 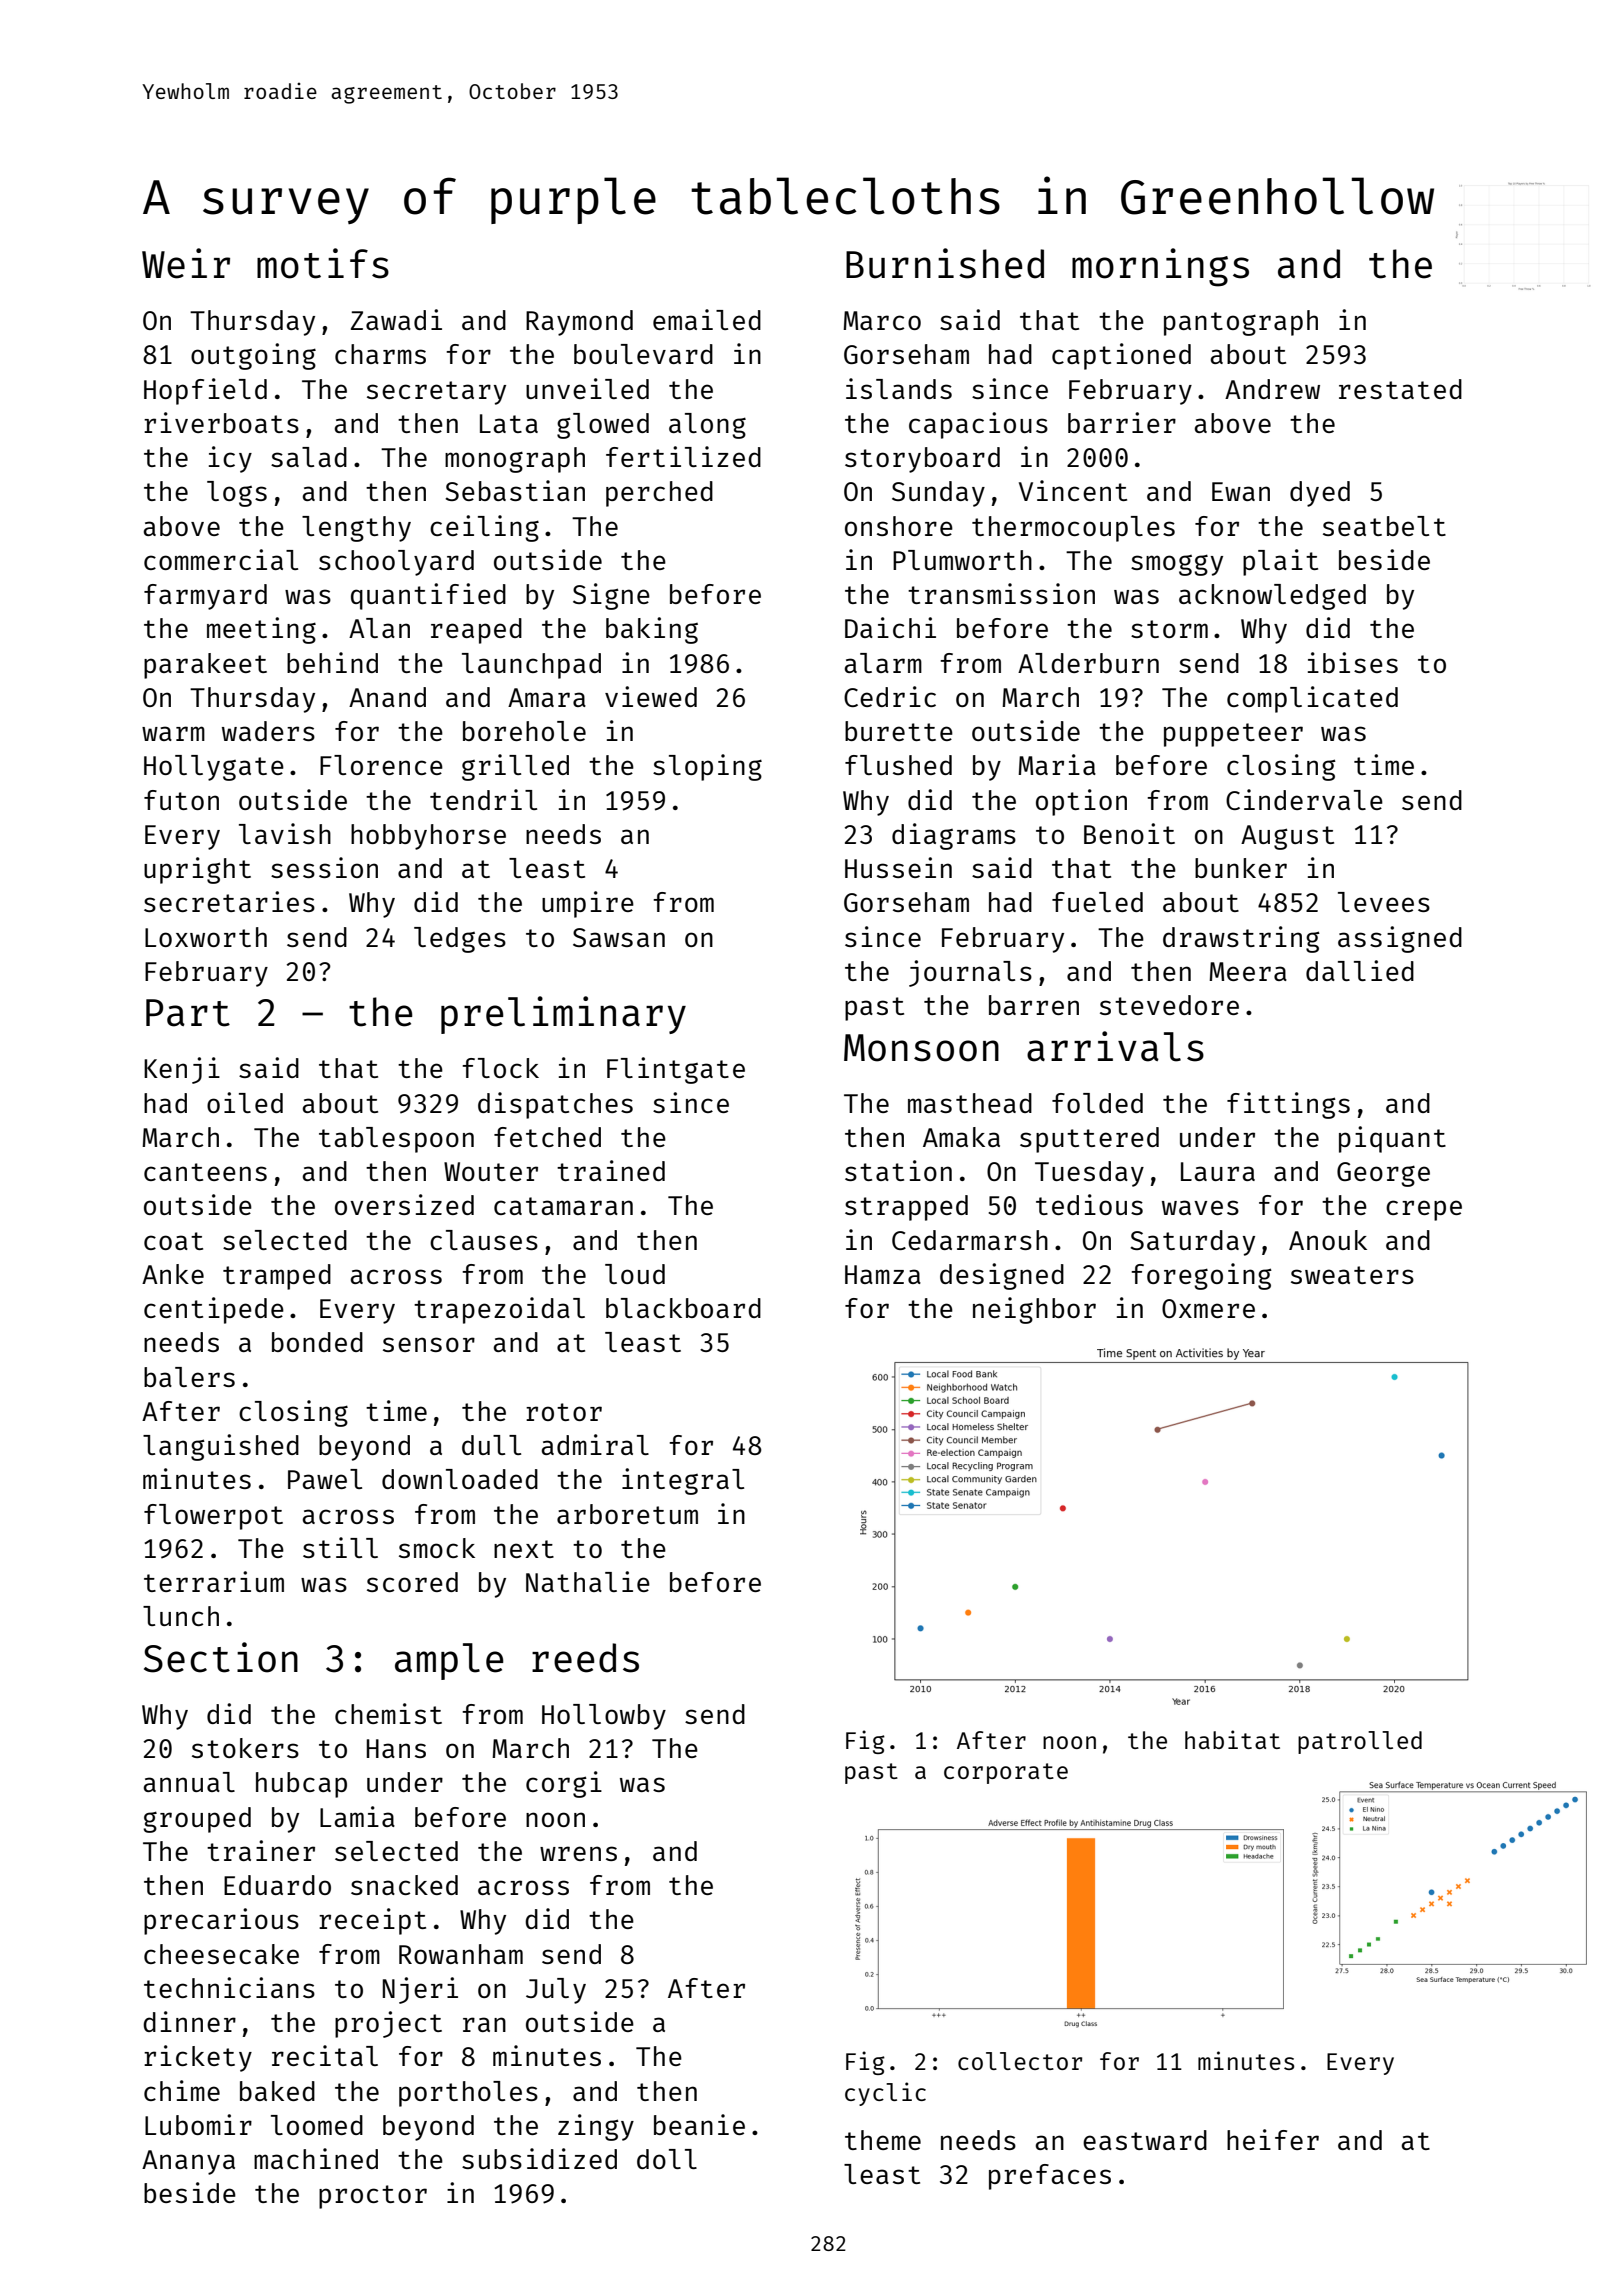 What do you see at coordinates (1424, 1210) in the image?
I see `crepe` at bounding box center [1424, 1210].
